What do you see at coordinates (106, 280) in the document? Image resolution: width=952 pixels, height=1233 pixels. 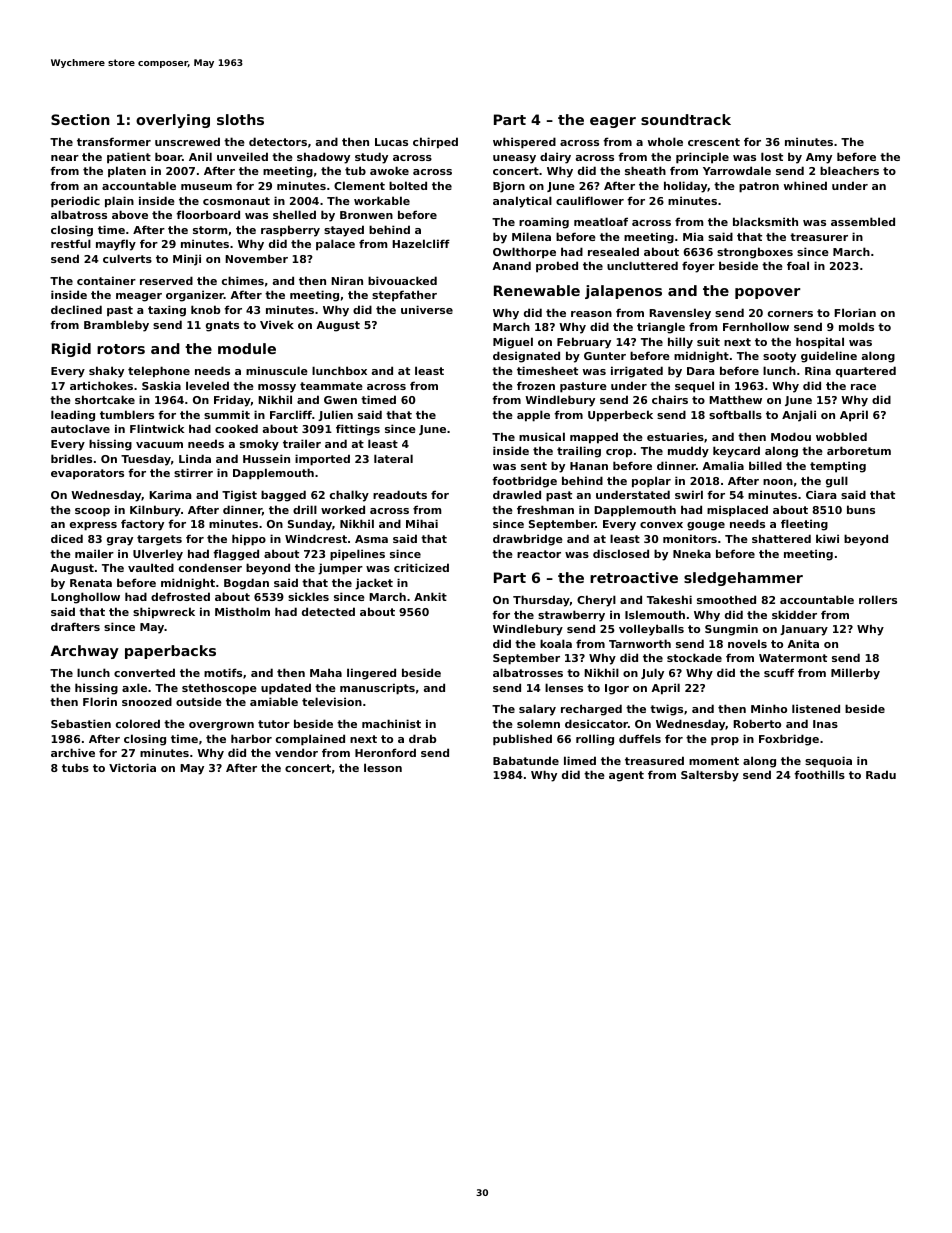 I see `container` at bounding box center [106, 280].
